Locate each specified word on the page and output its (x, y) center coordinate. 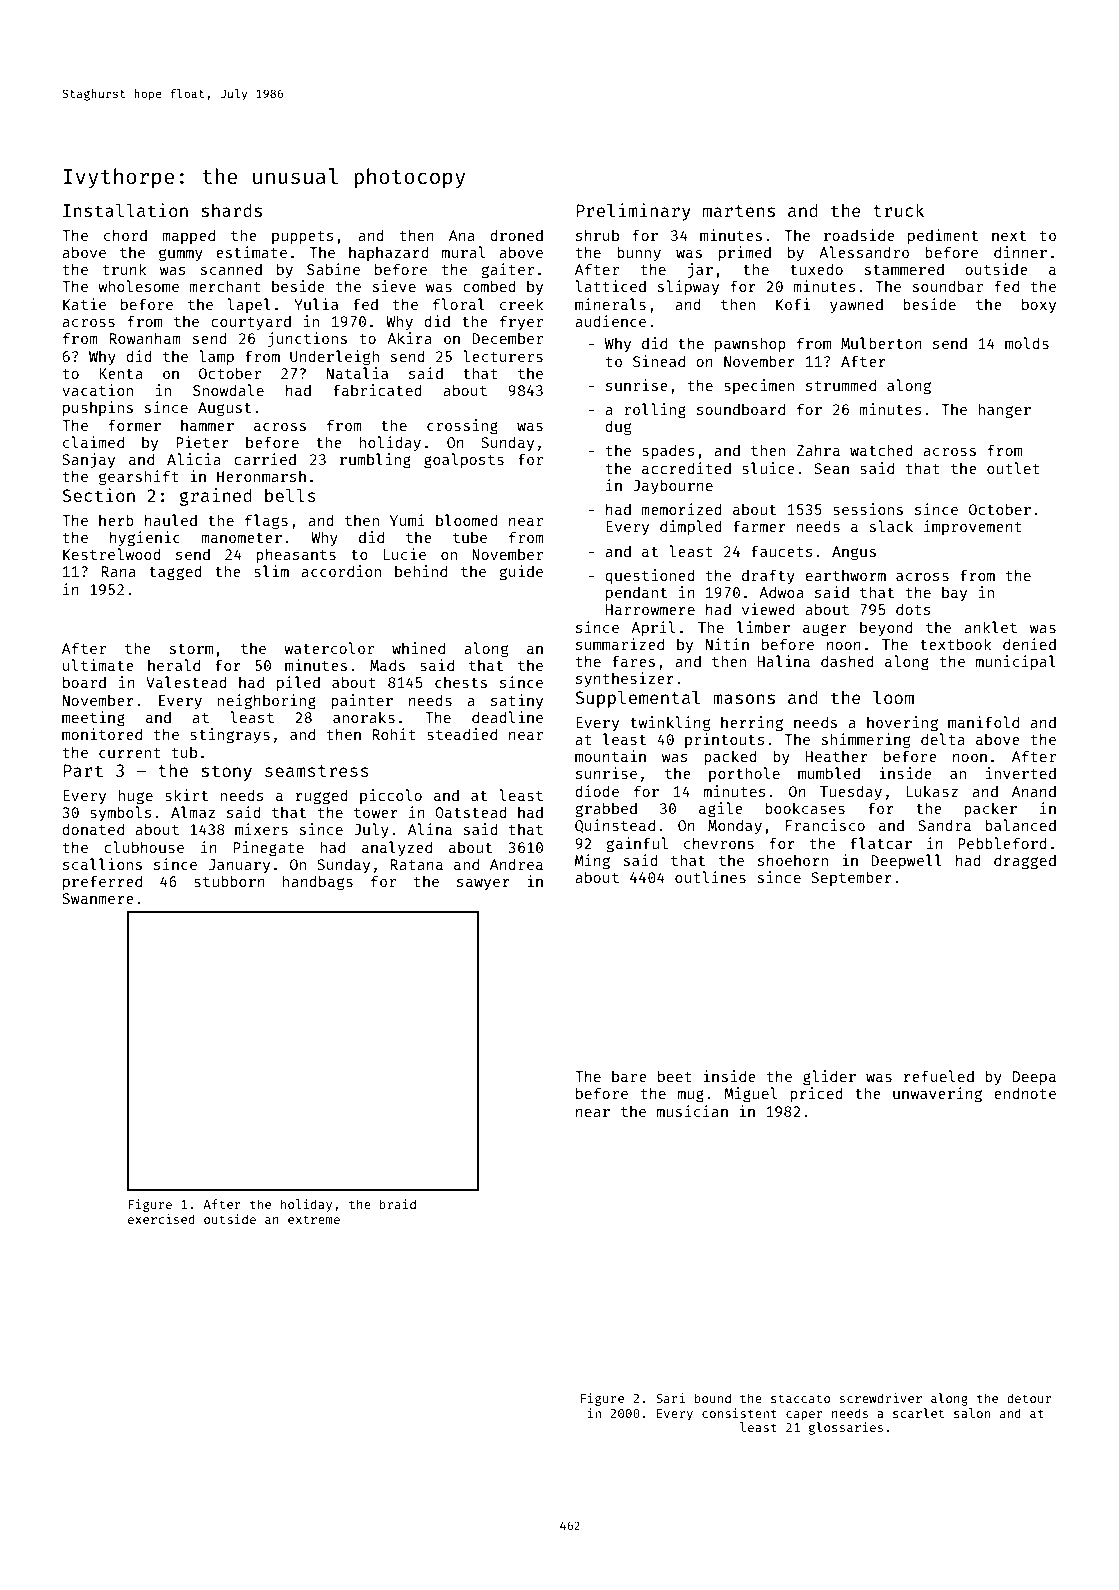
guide (521, 573)
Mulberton (881, 343)
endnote (1025, 1093)
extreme (314, 1219)
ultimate (98, 665)
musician (692, 1111)
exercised (161, 1219)
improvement (973, 527)
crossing (462, 427)
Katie (84, 304)
